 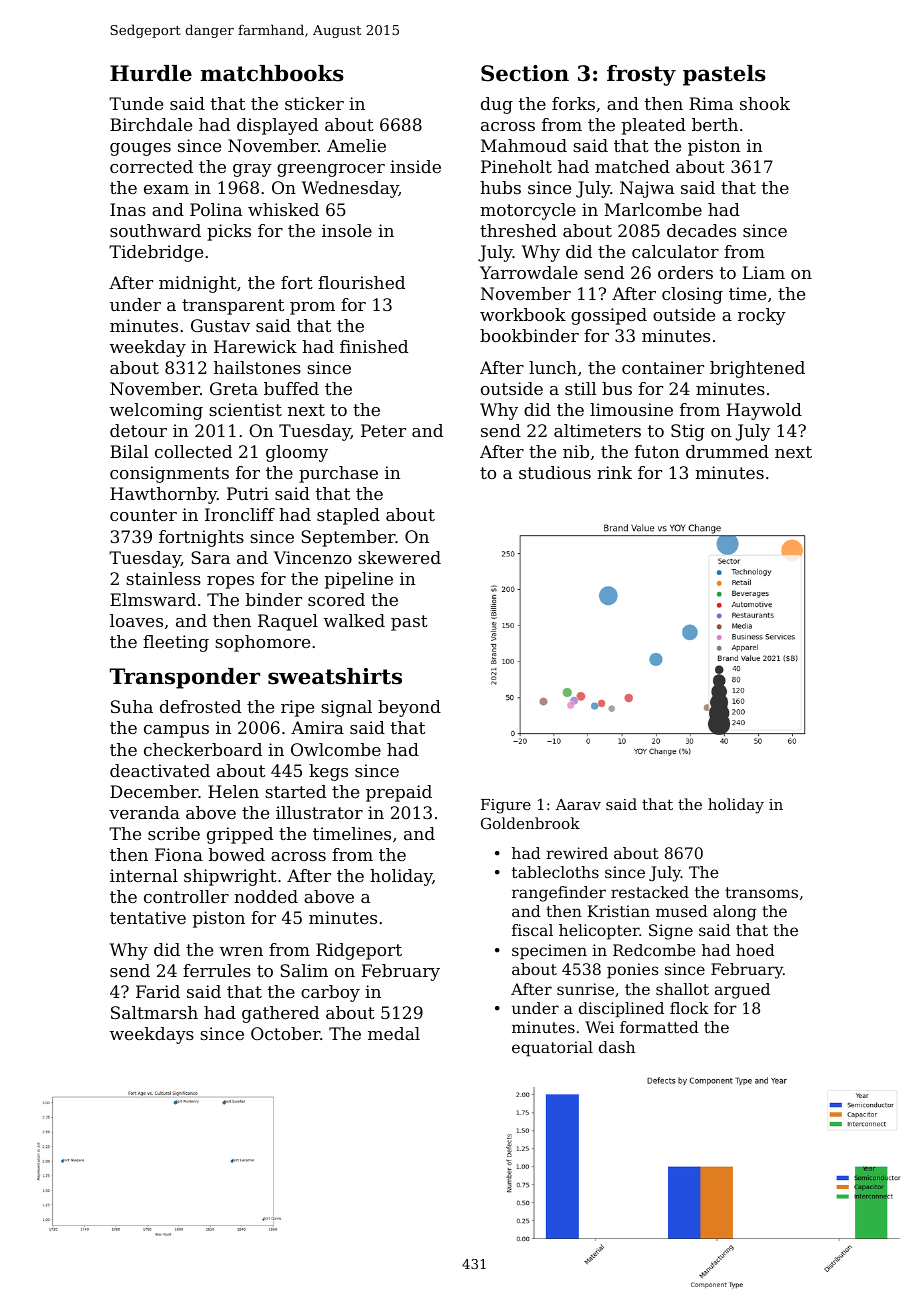 I want to click on ferrules, so click(x=217, y=970).
